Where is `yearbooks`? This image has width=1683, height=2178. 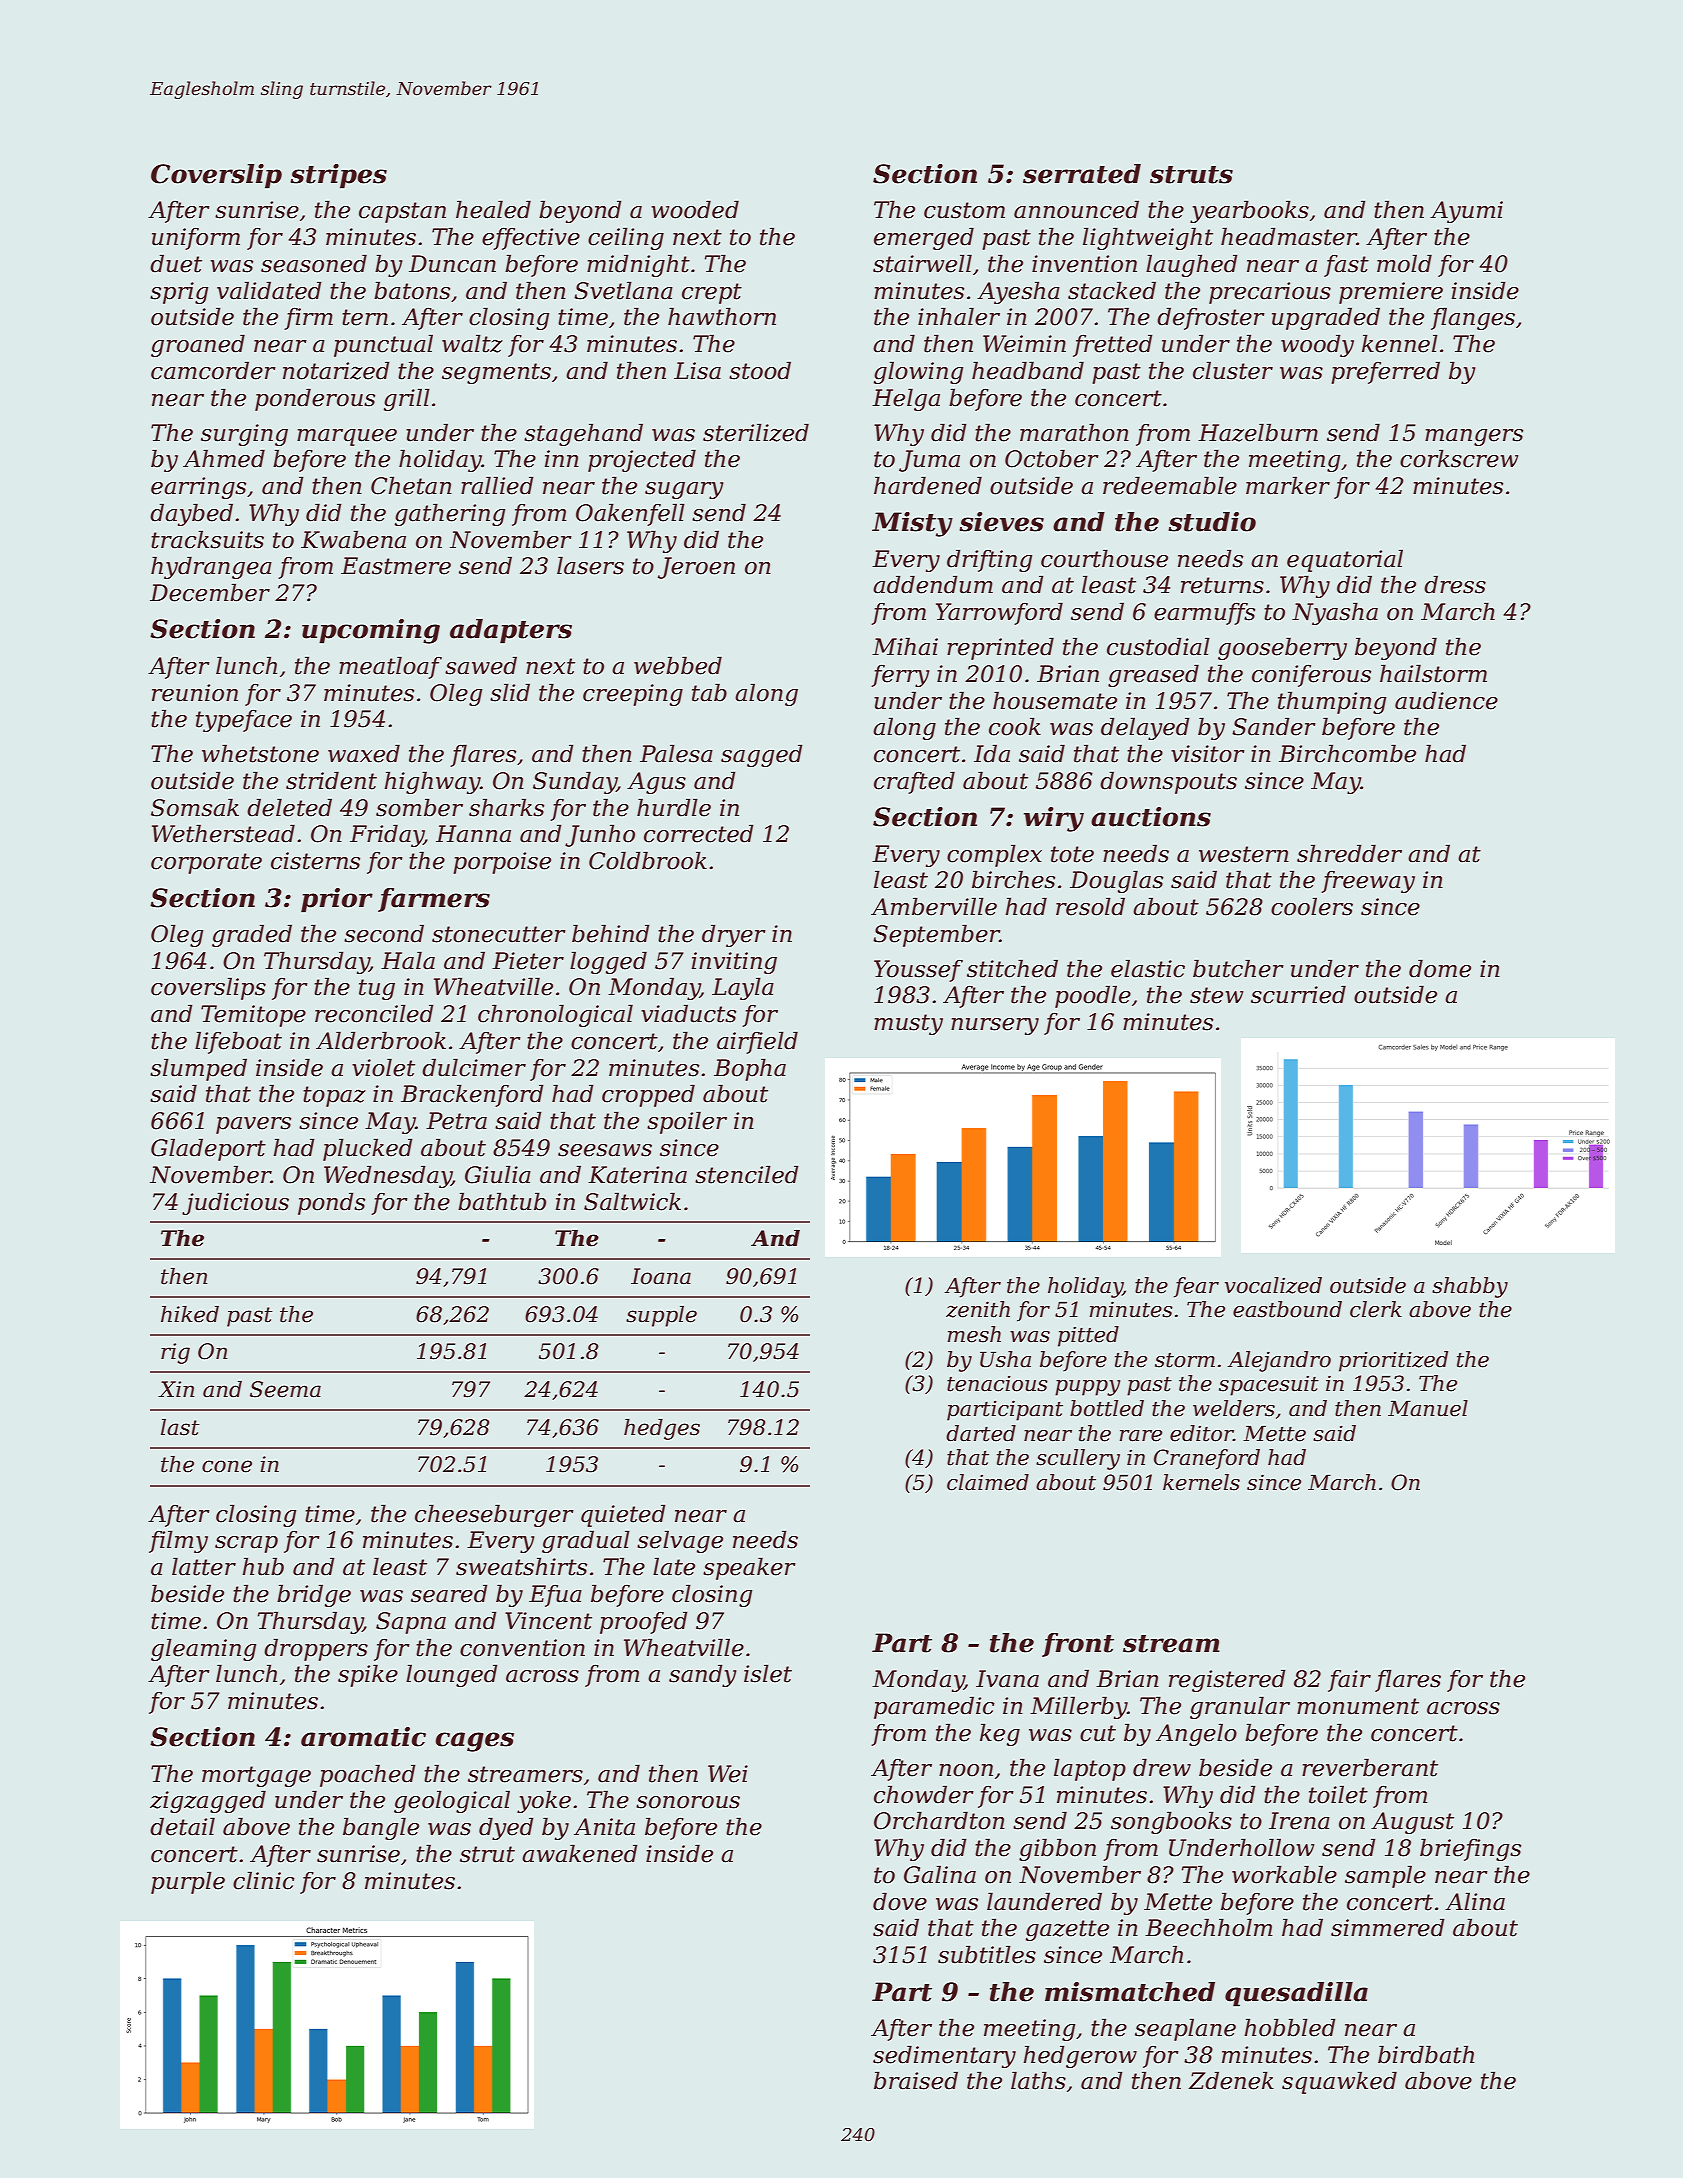 yearbooks is located at coordinates (1249, 211).
